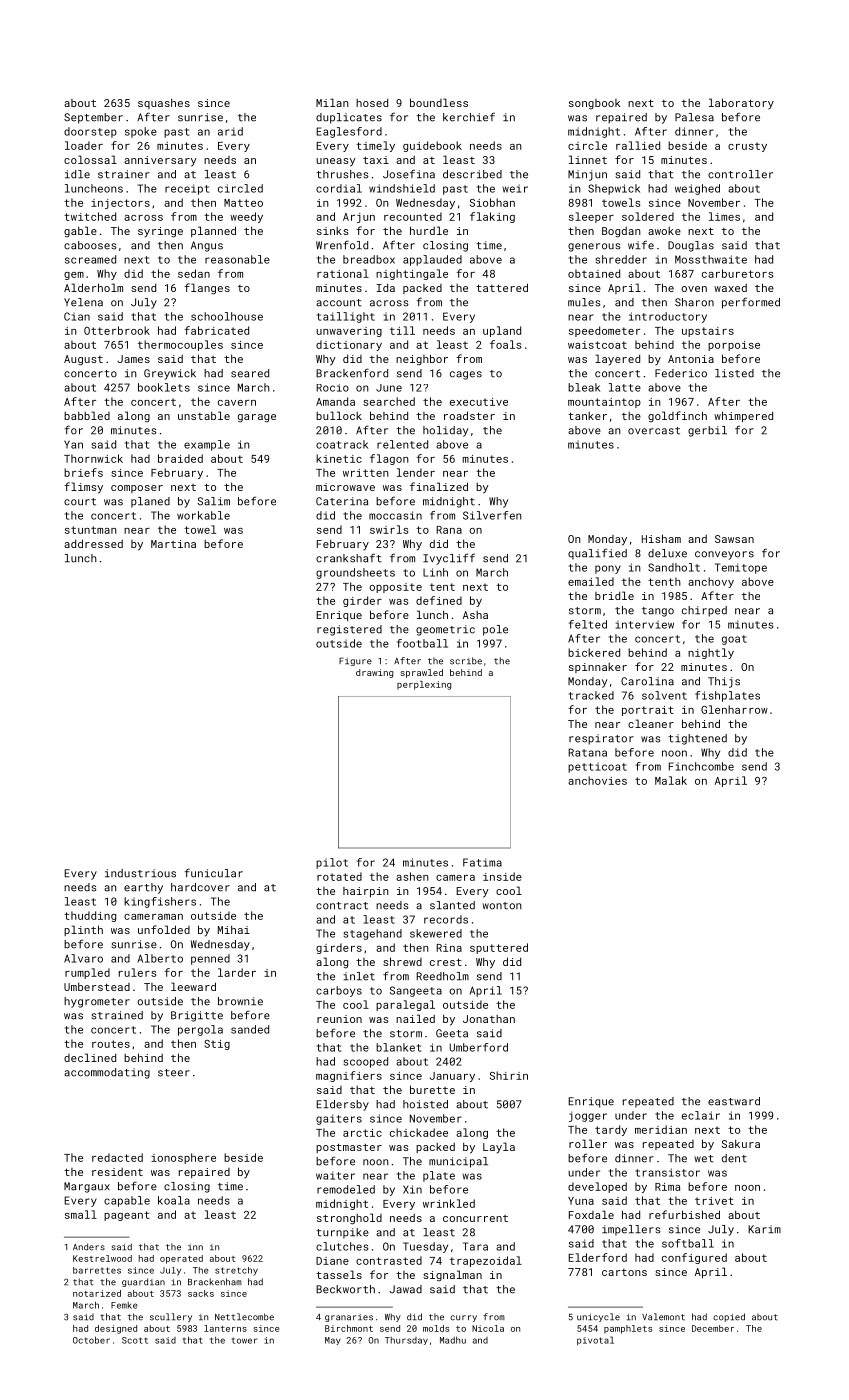  I want to click on goat, so click(734, 640).
